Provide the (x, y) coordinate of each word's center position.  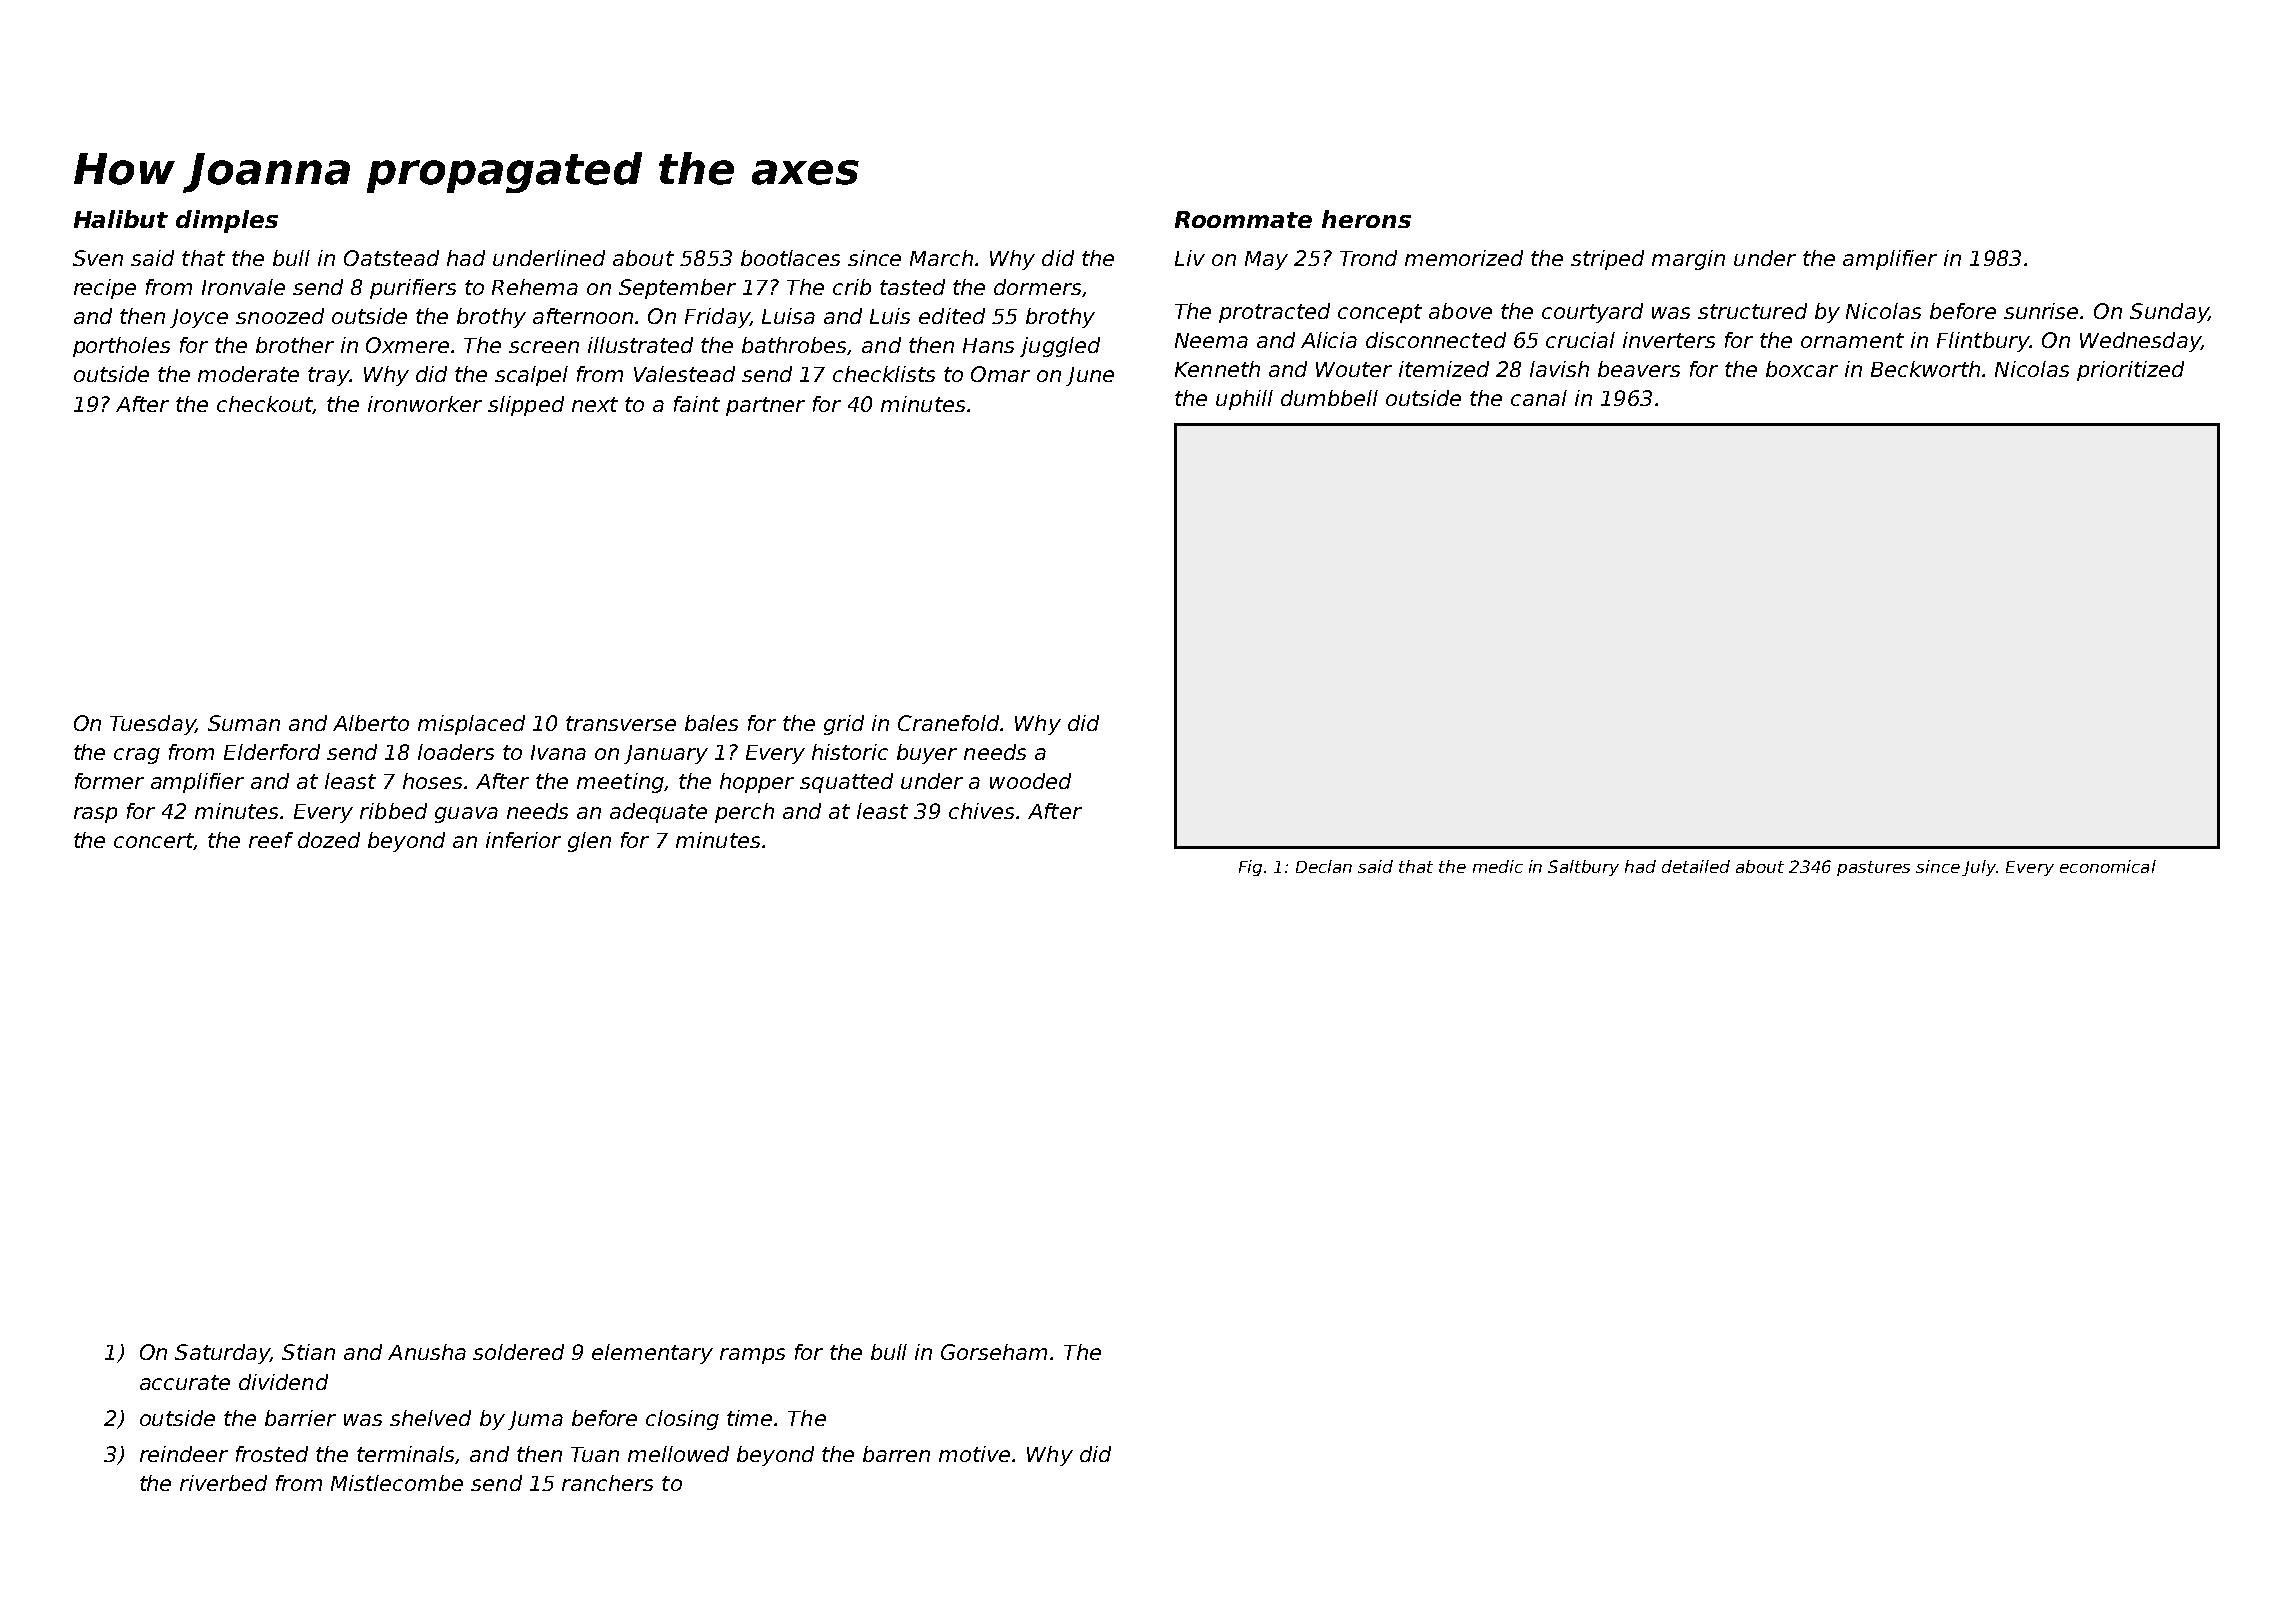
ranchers (607, 1483)
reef (271, 840)
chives (981, 811)
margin (1688, 260)
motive (974, 1454)
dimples (227, 221)
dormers (1037, 287)
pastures (1873, 868)
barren (896, 1454)
